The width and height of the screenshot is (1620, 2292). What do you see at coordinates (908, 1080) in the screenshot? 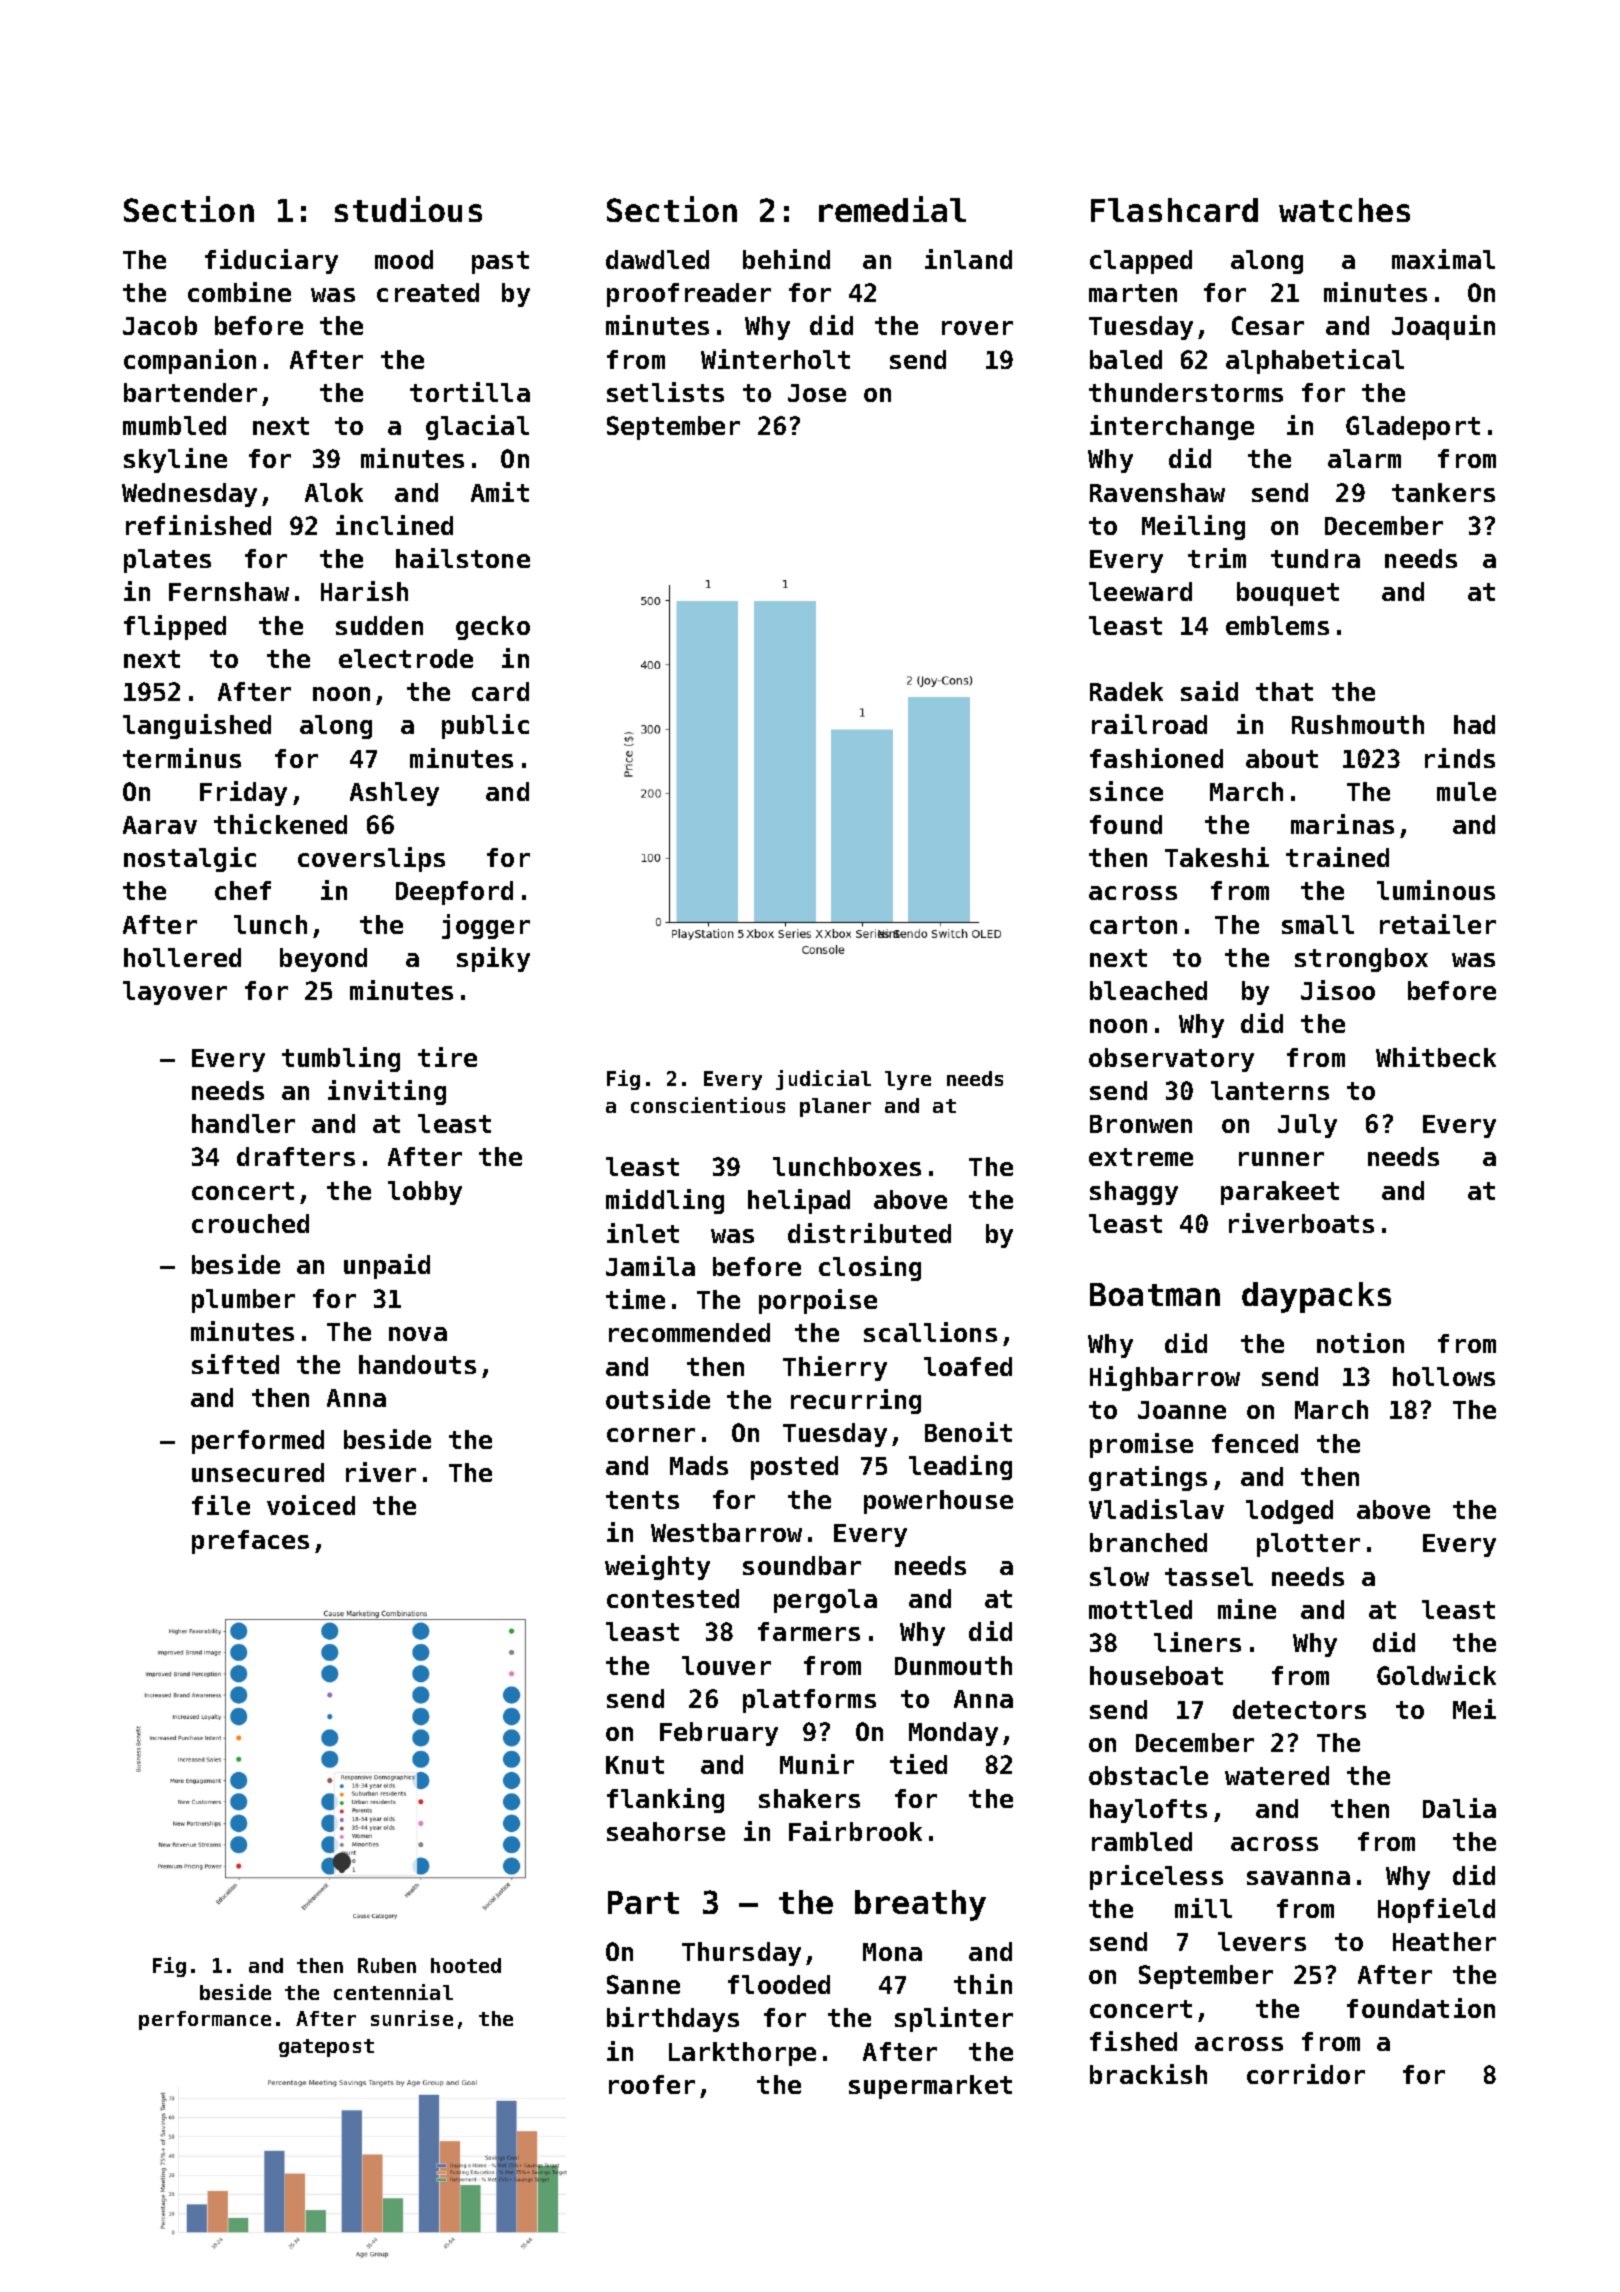
I see `lyre` at bounding box center [908, 1080].
